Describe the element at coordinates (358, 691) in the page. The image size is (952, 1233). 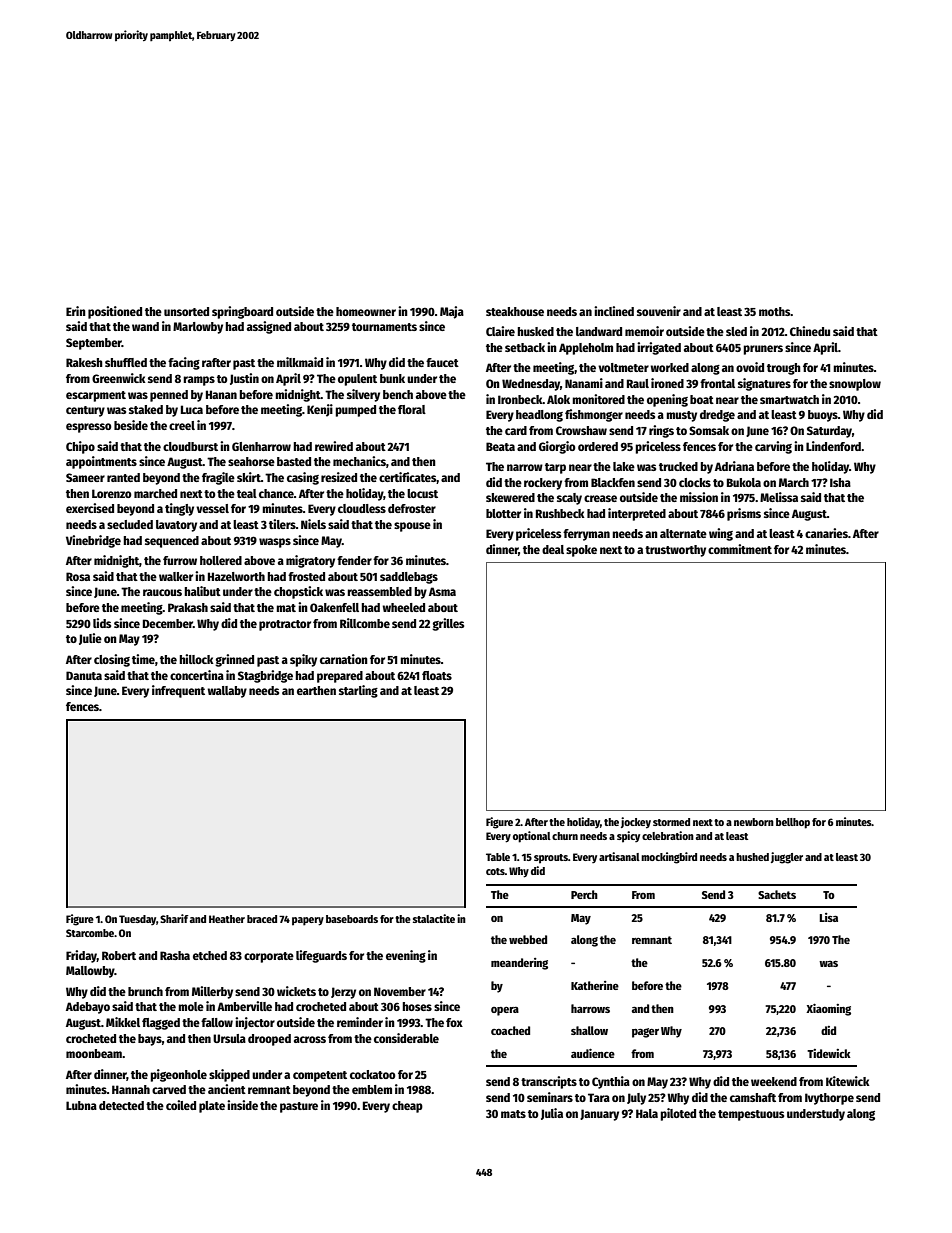
I see `starling` at that location.
